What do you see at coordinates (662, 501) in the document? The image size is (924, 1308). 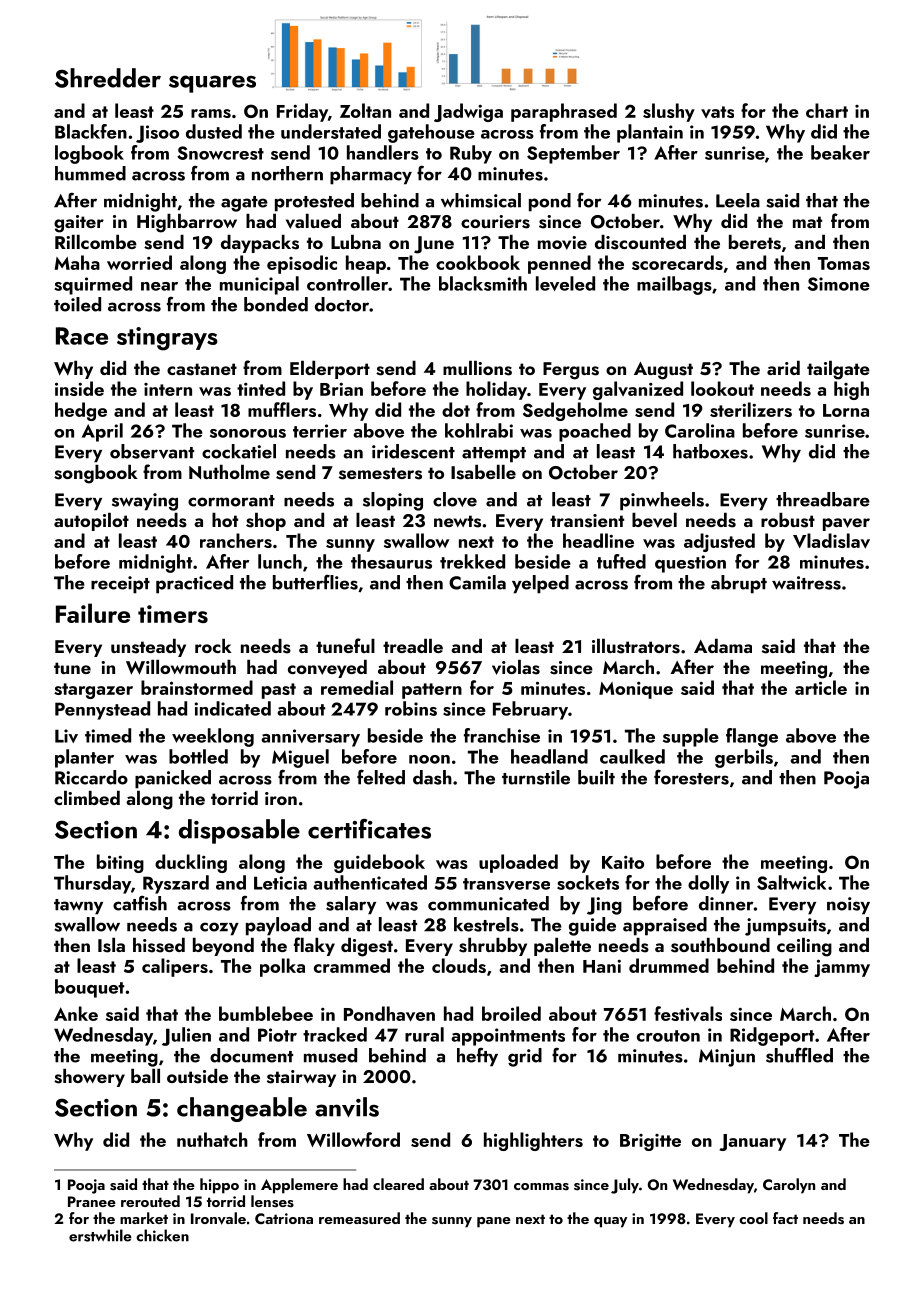 I see `pinwheels` at bounding box center [662, 501].
